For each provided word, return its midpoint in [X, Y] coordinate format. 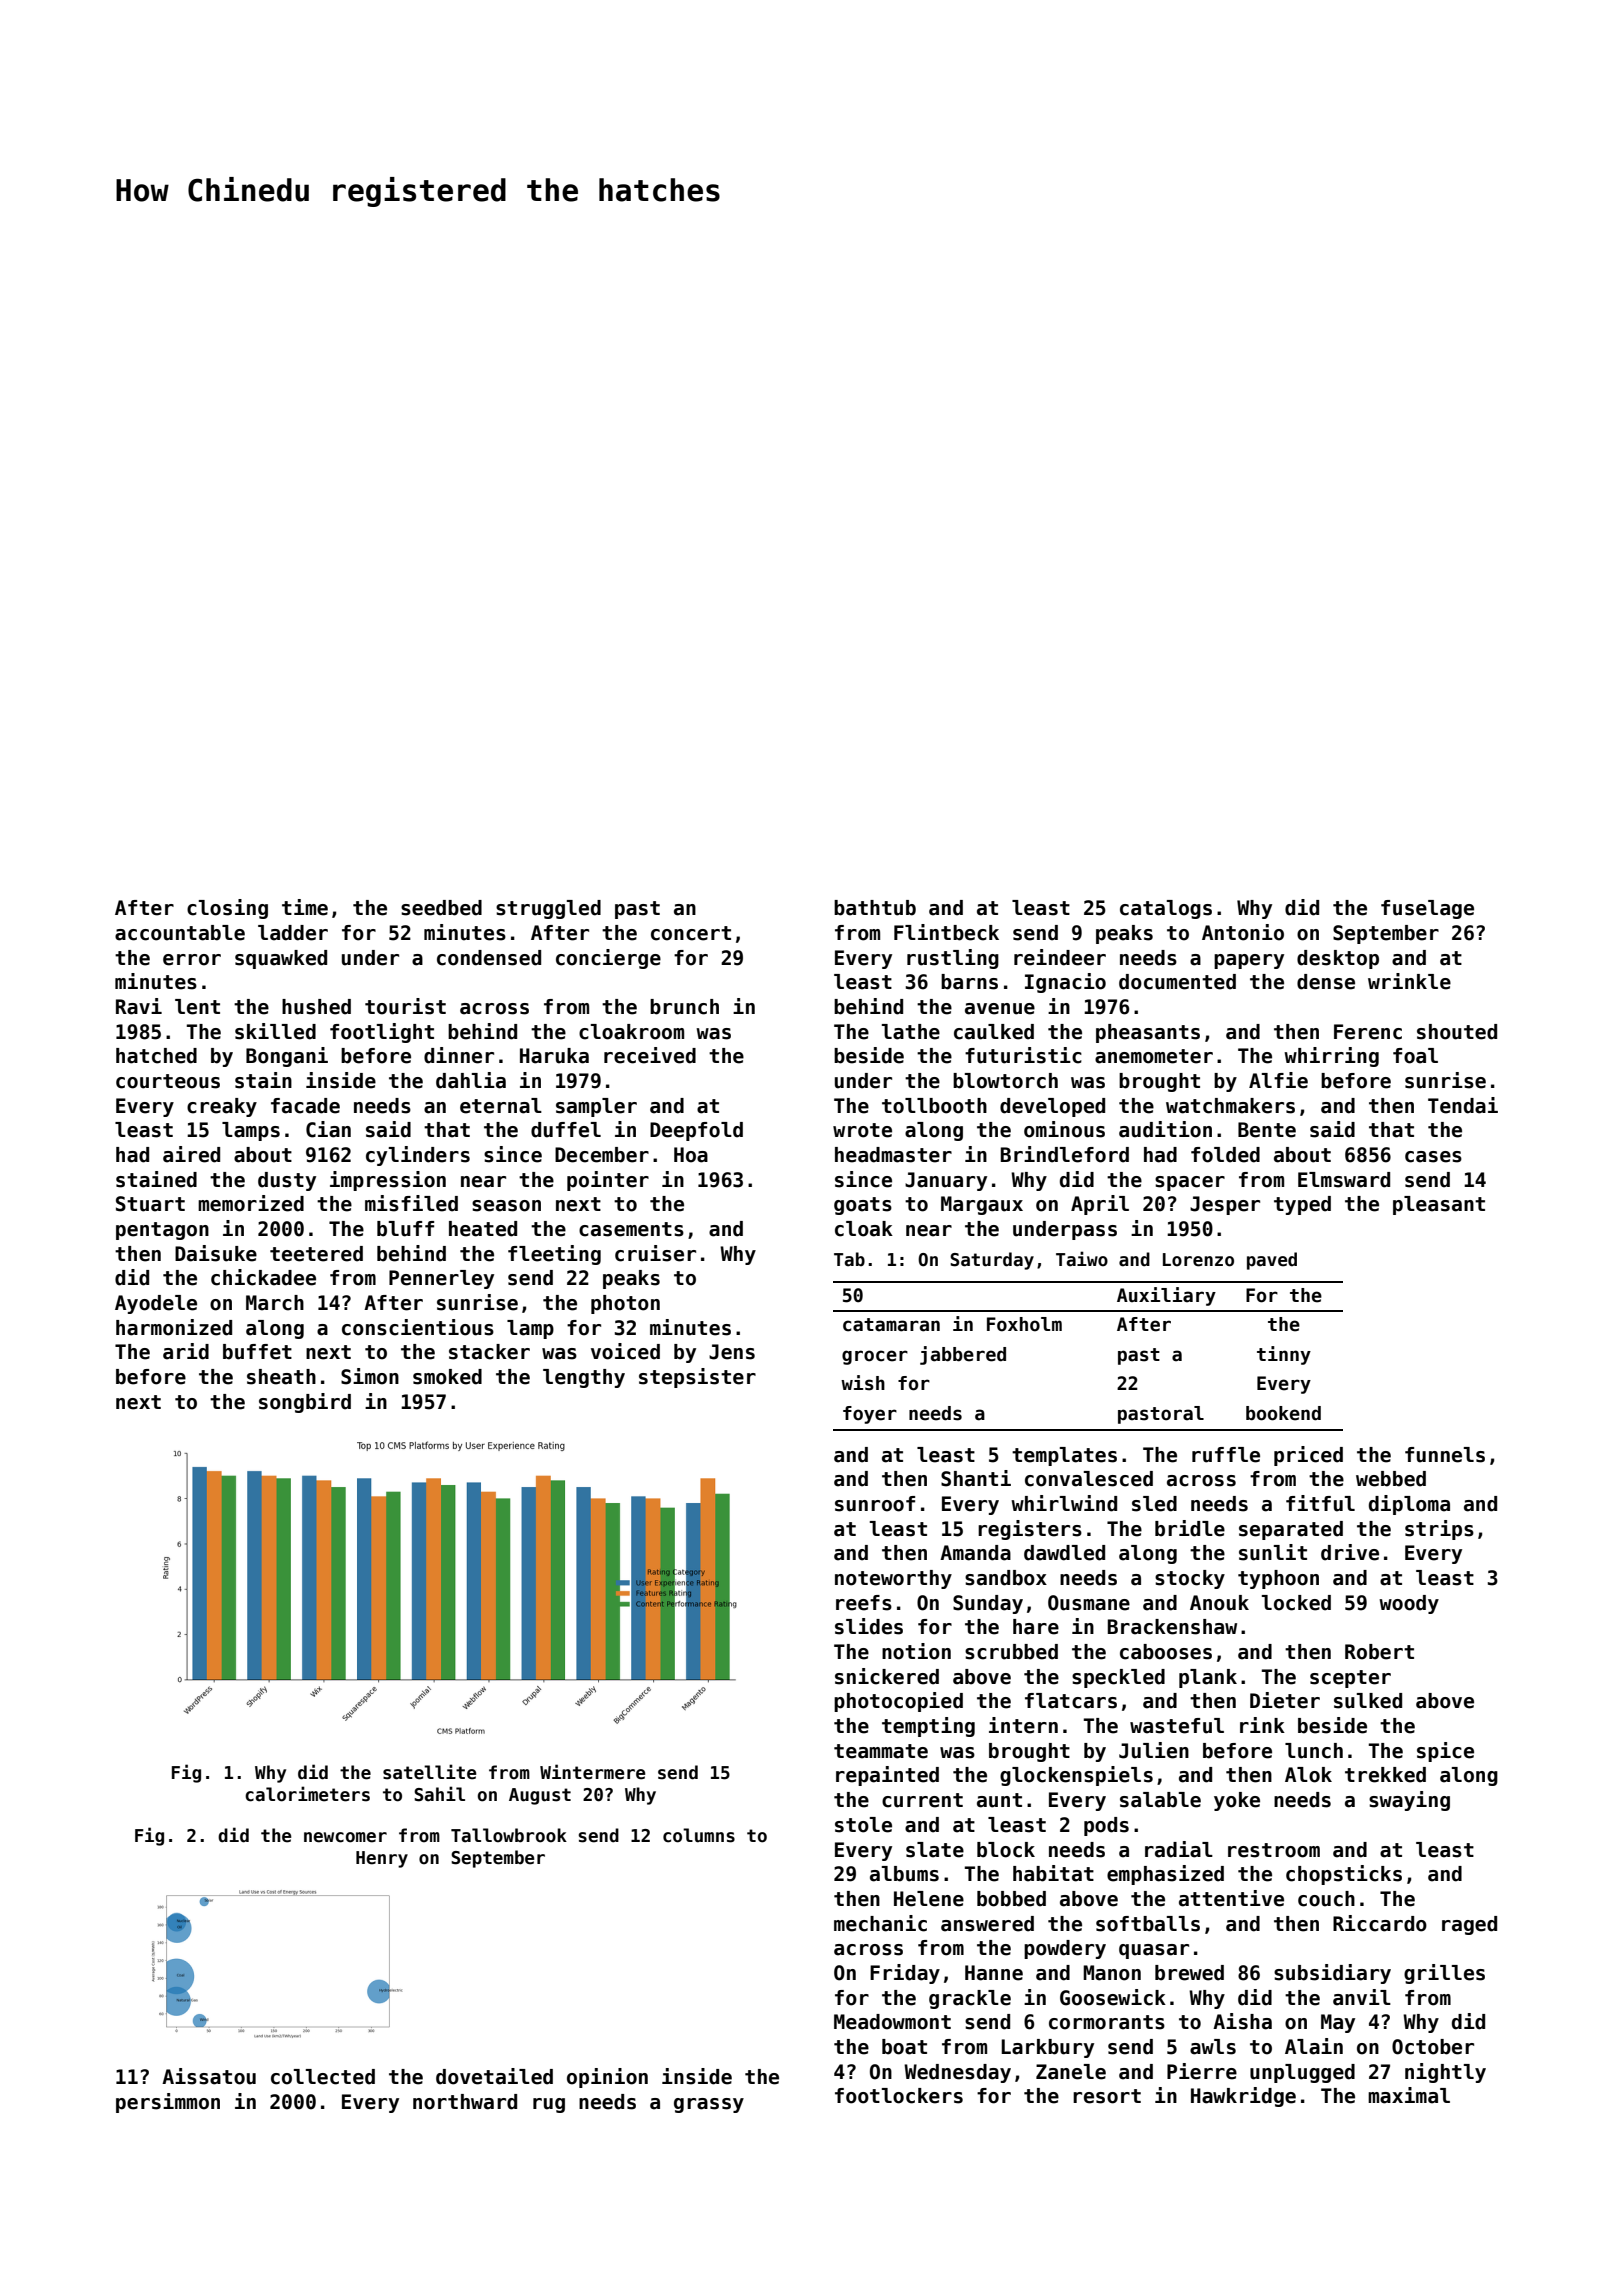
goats [863, 1206]
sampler [596, 1107]
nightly [1445, 2073]
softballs [1148, 1924]
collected [323, 2077]
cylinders [418, 1156]
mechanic [880, 1923]
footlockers [899, 2096]
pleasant [1439, 1205]
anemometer [1154, 1056]
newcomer [345, 1837]
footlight [382, 1033]
